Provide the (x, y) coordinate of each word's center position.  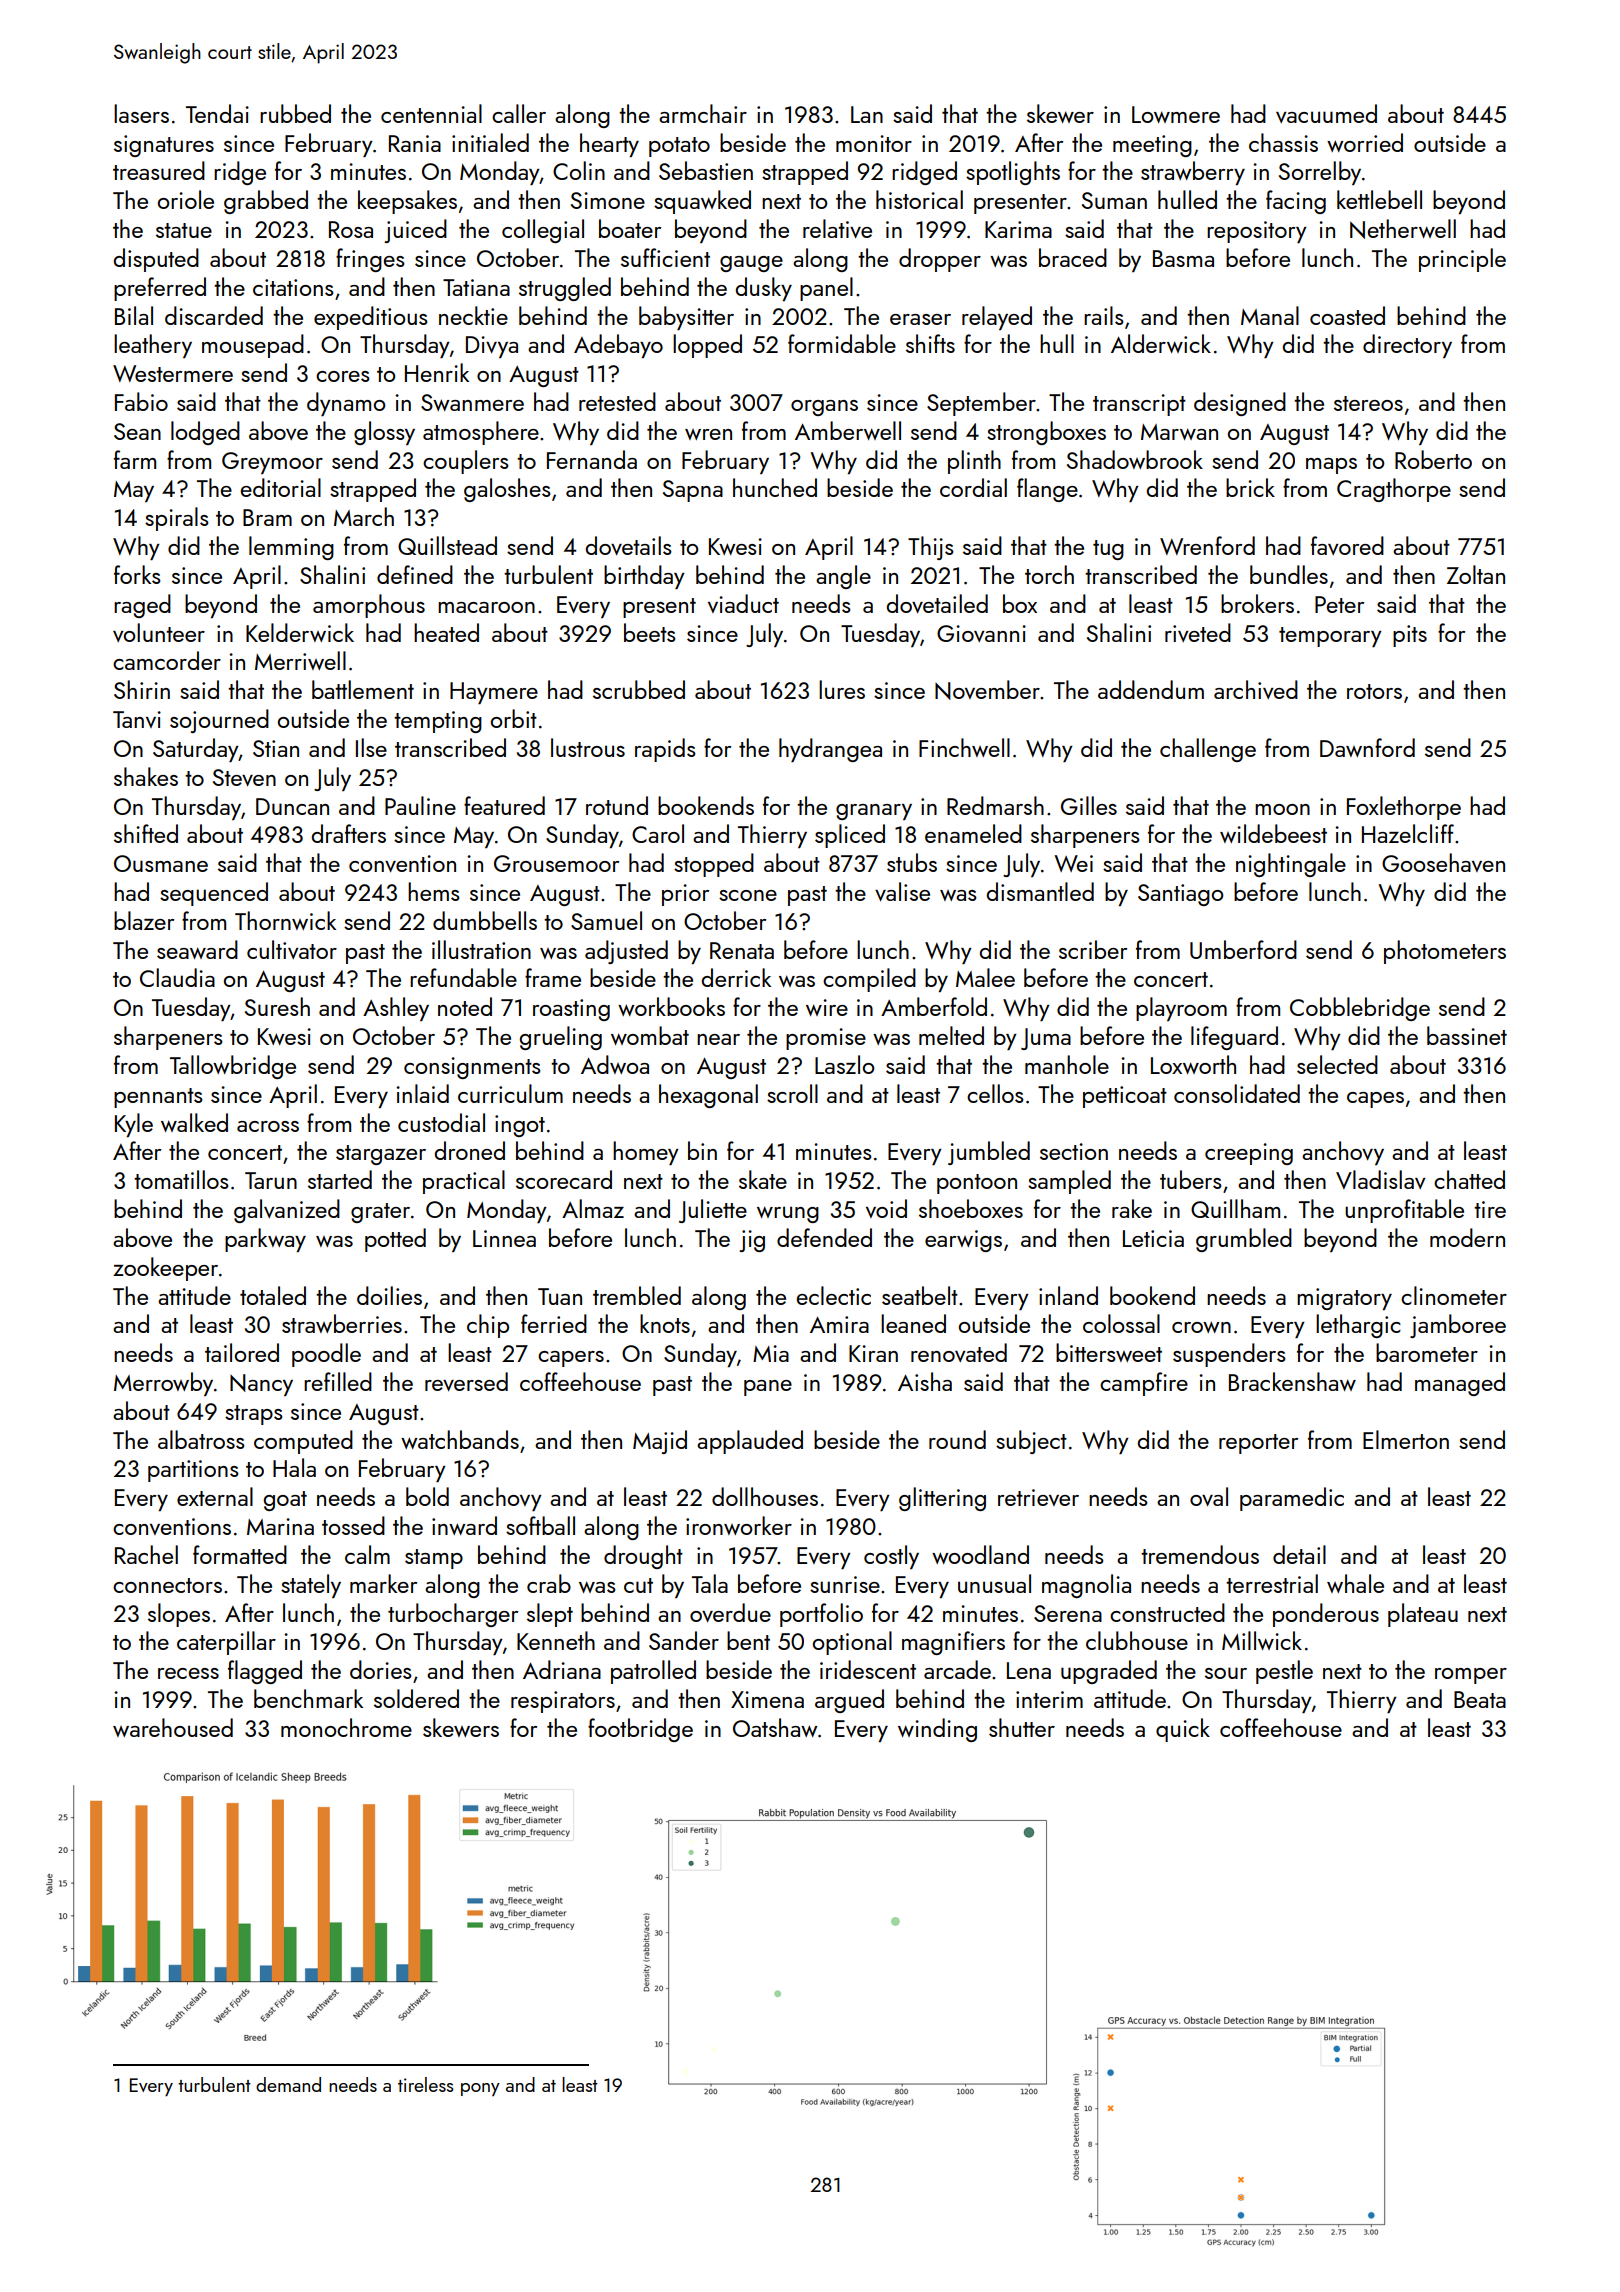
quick (1183, 1730)
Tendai (217, 113)
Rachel (146, 1554)
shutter (1022, 1727)
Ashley (396, 1009)
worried (1365, 142)
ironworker (739, 1525)
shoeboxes (971, 1208)
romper (1471, 1676)
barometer (1427, 1352)
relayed (997, 318)
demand (288, 2084)
